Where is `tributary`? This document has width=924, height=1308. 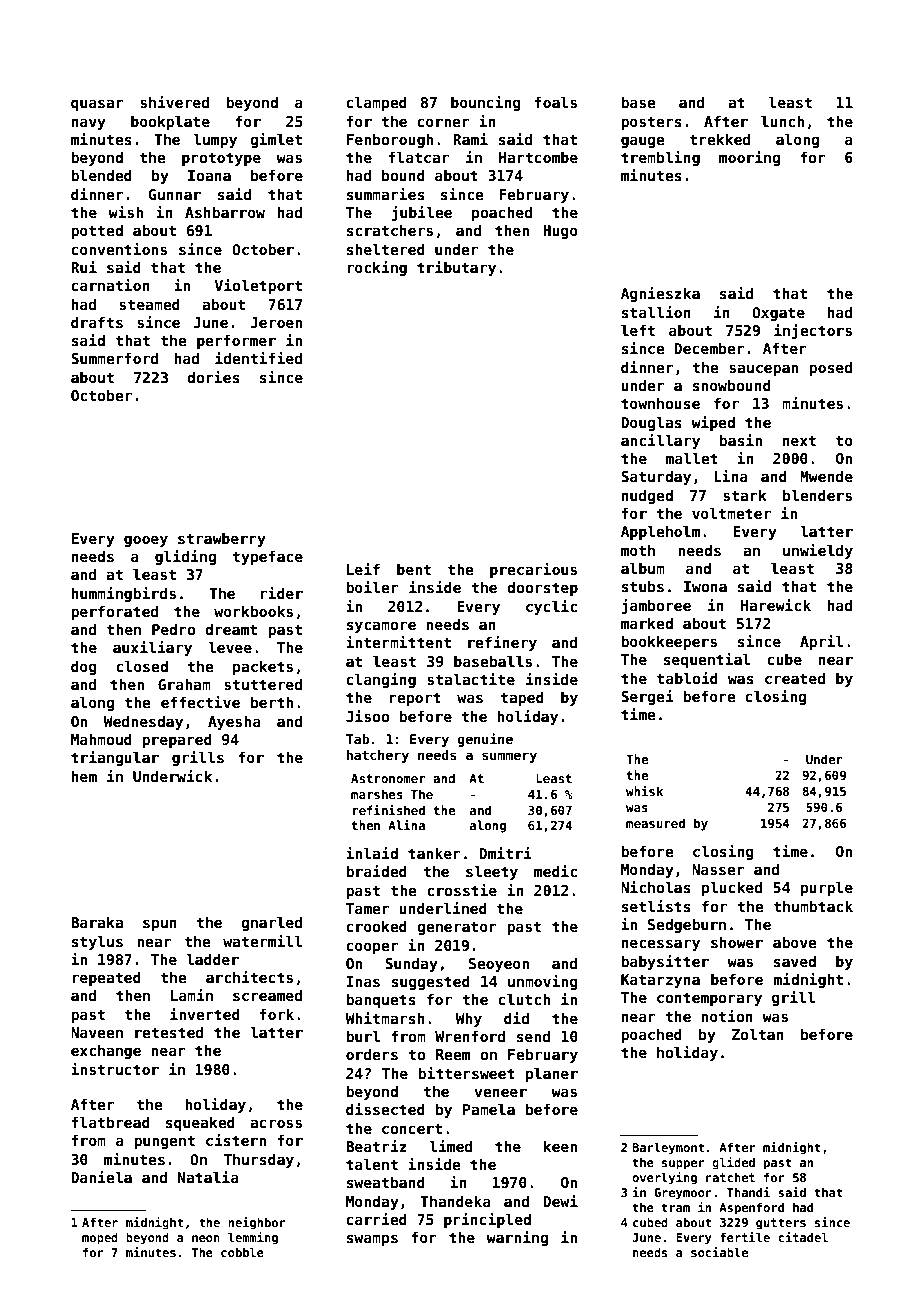
tributary is located at coordinates (456, 268).
